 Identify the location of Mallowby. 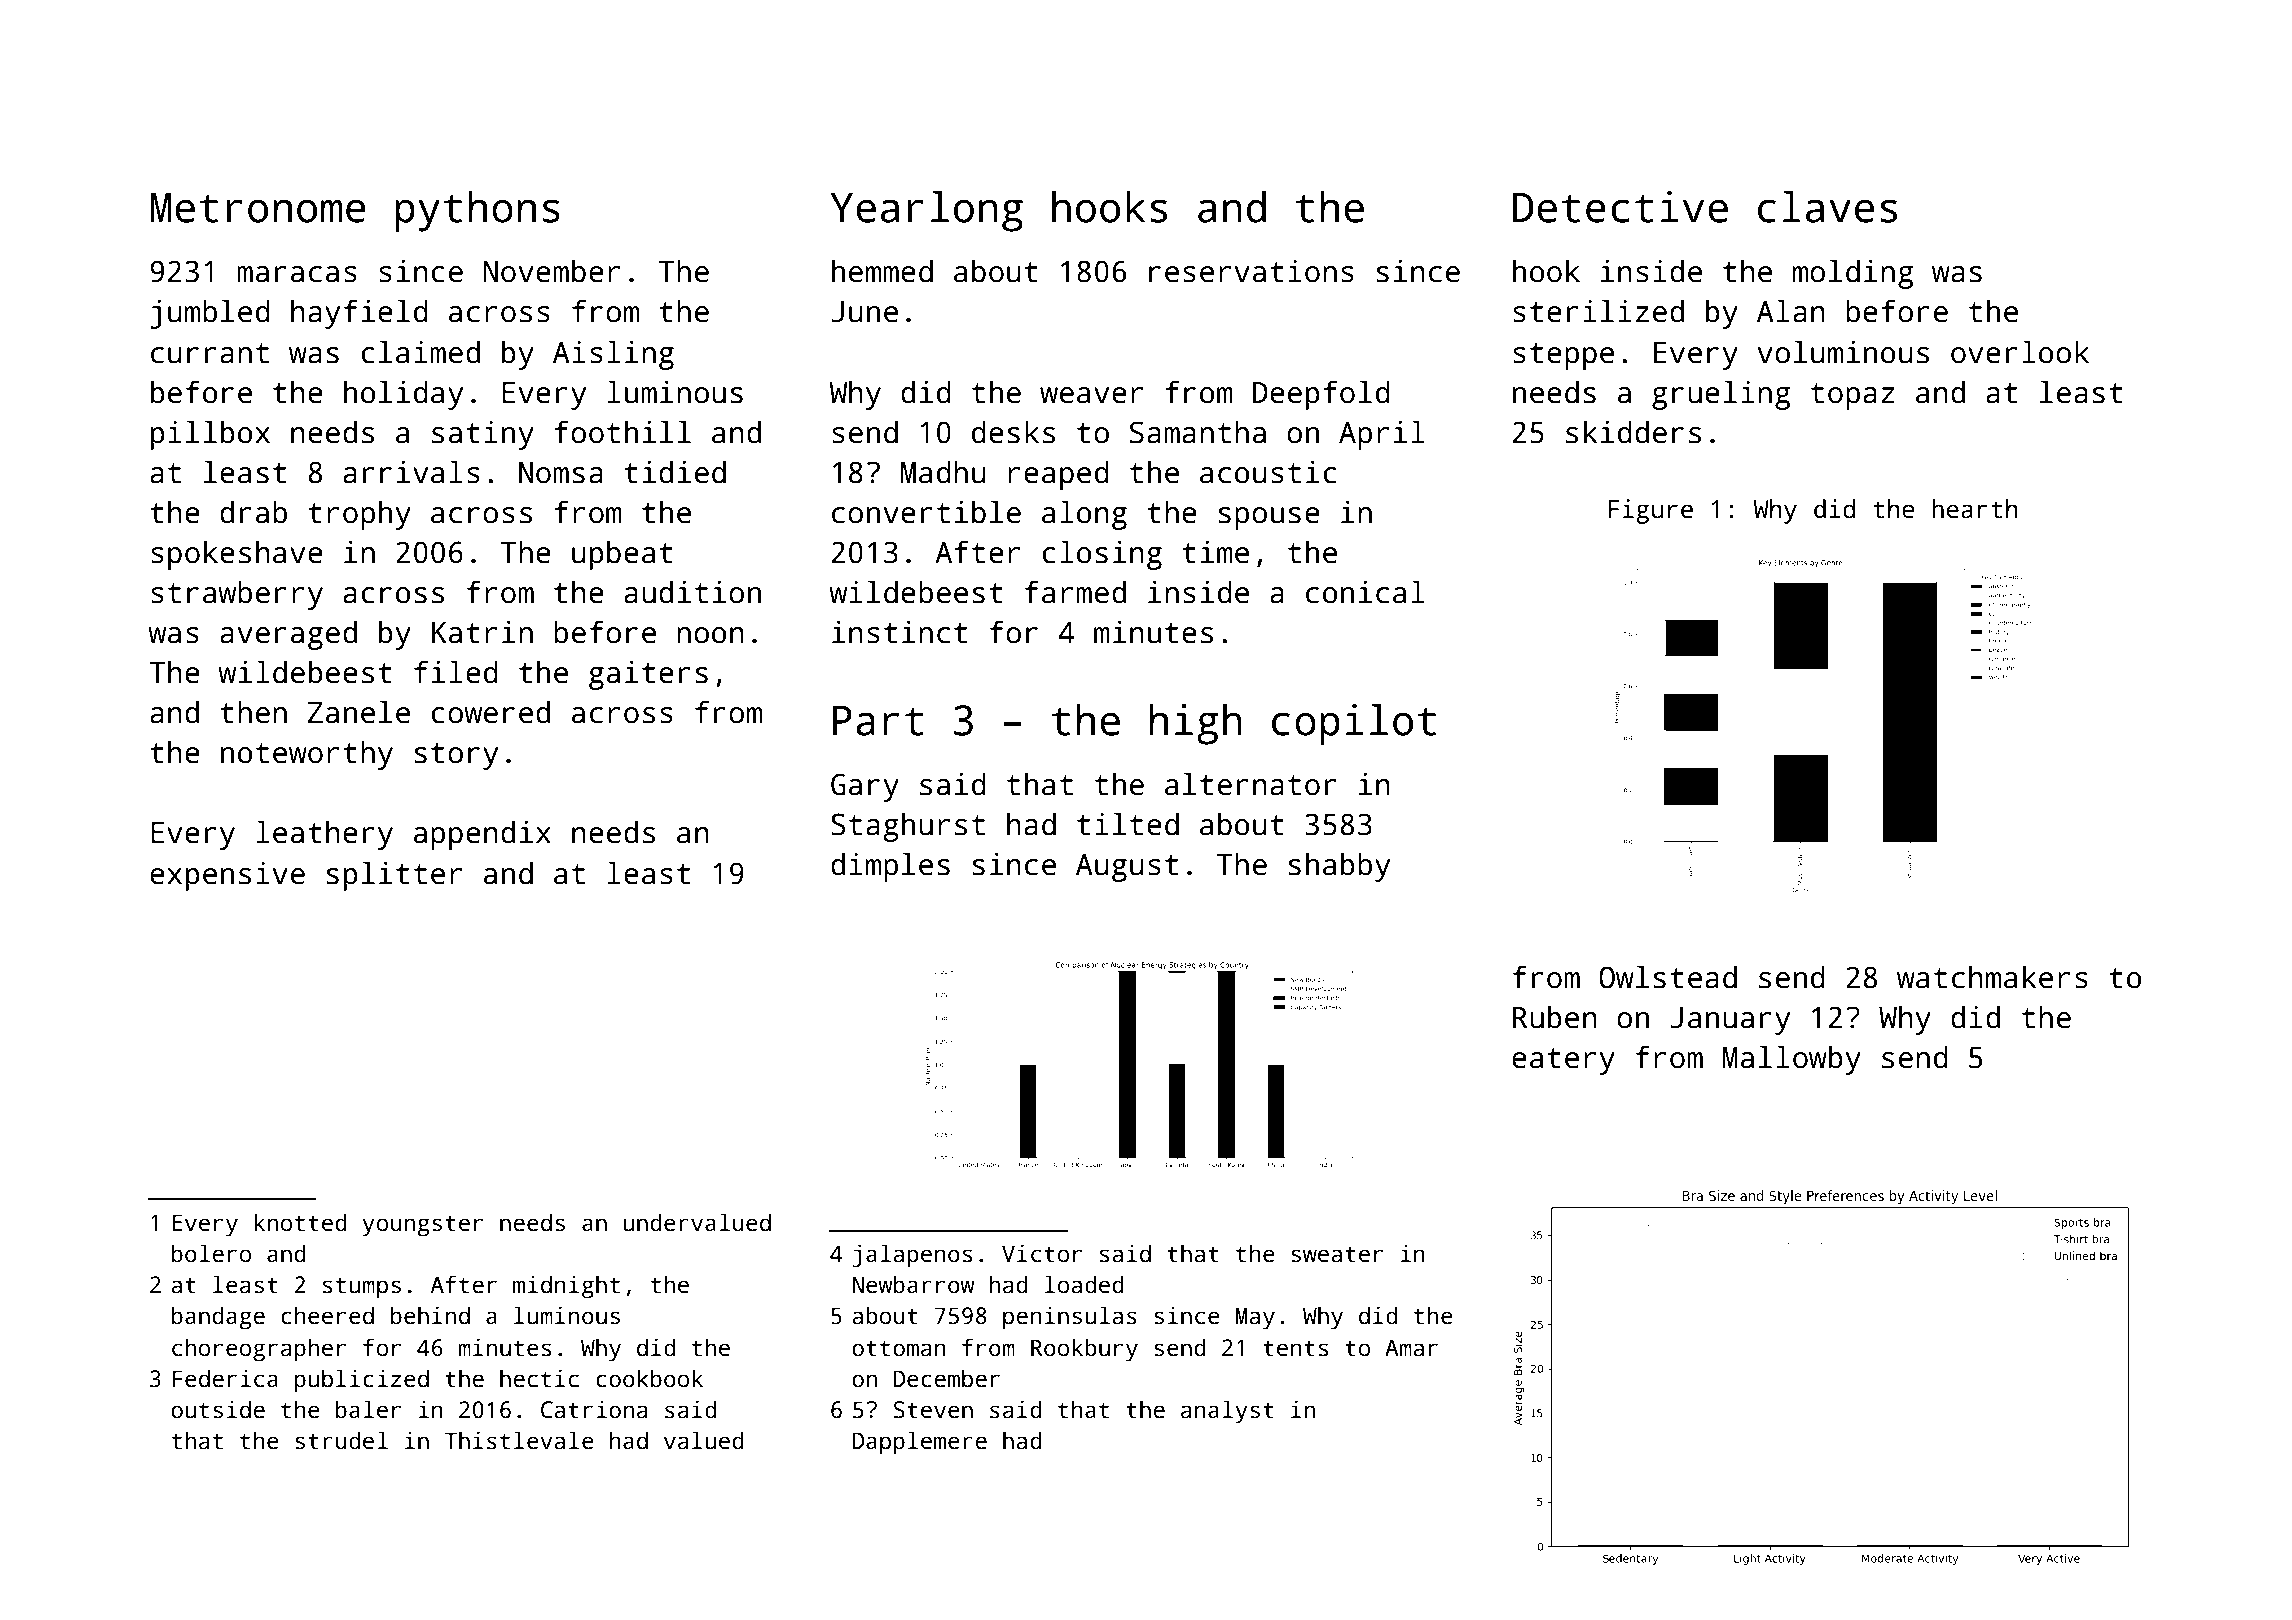
(1792, 1060).
